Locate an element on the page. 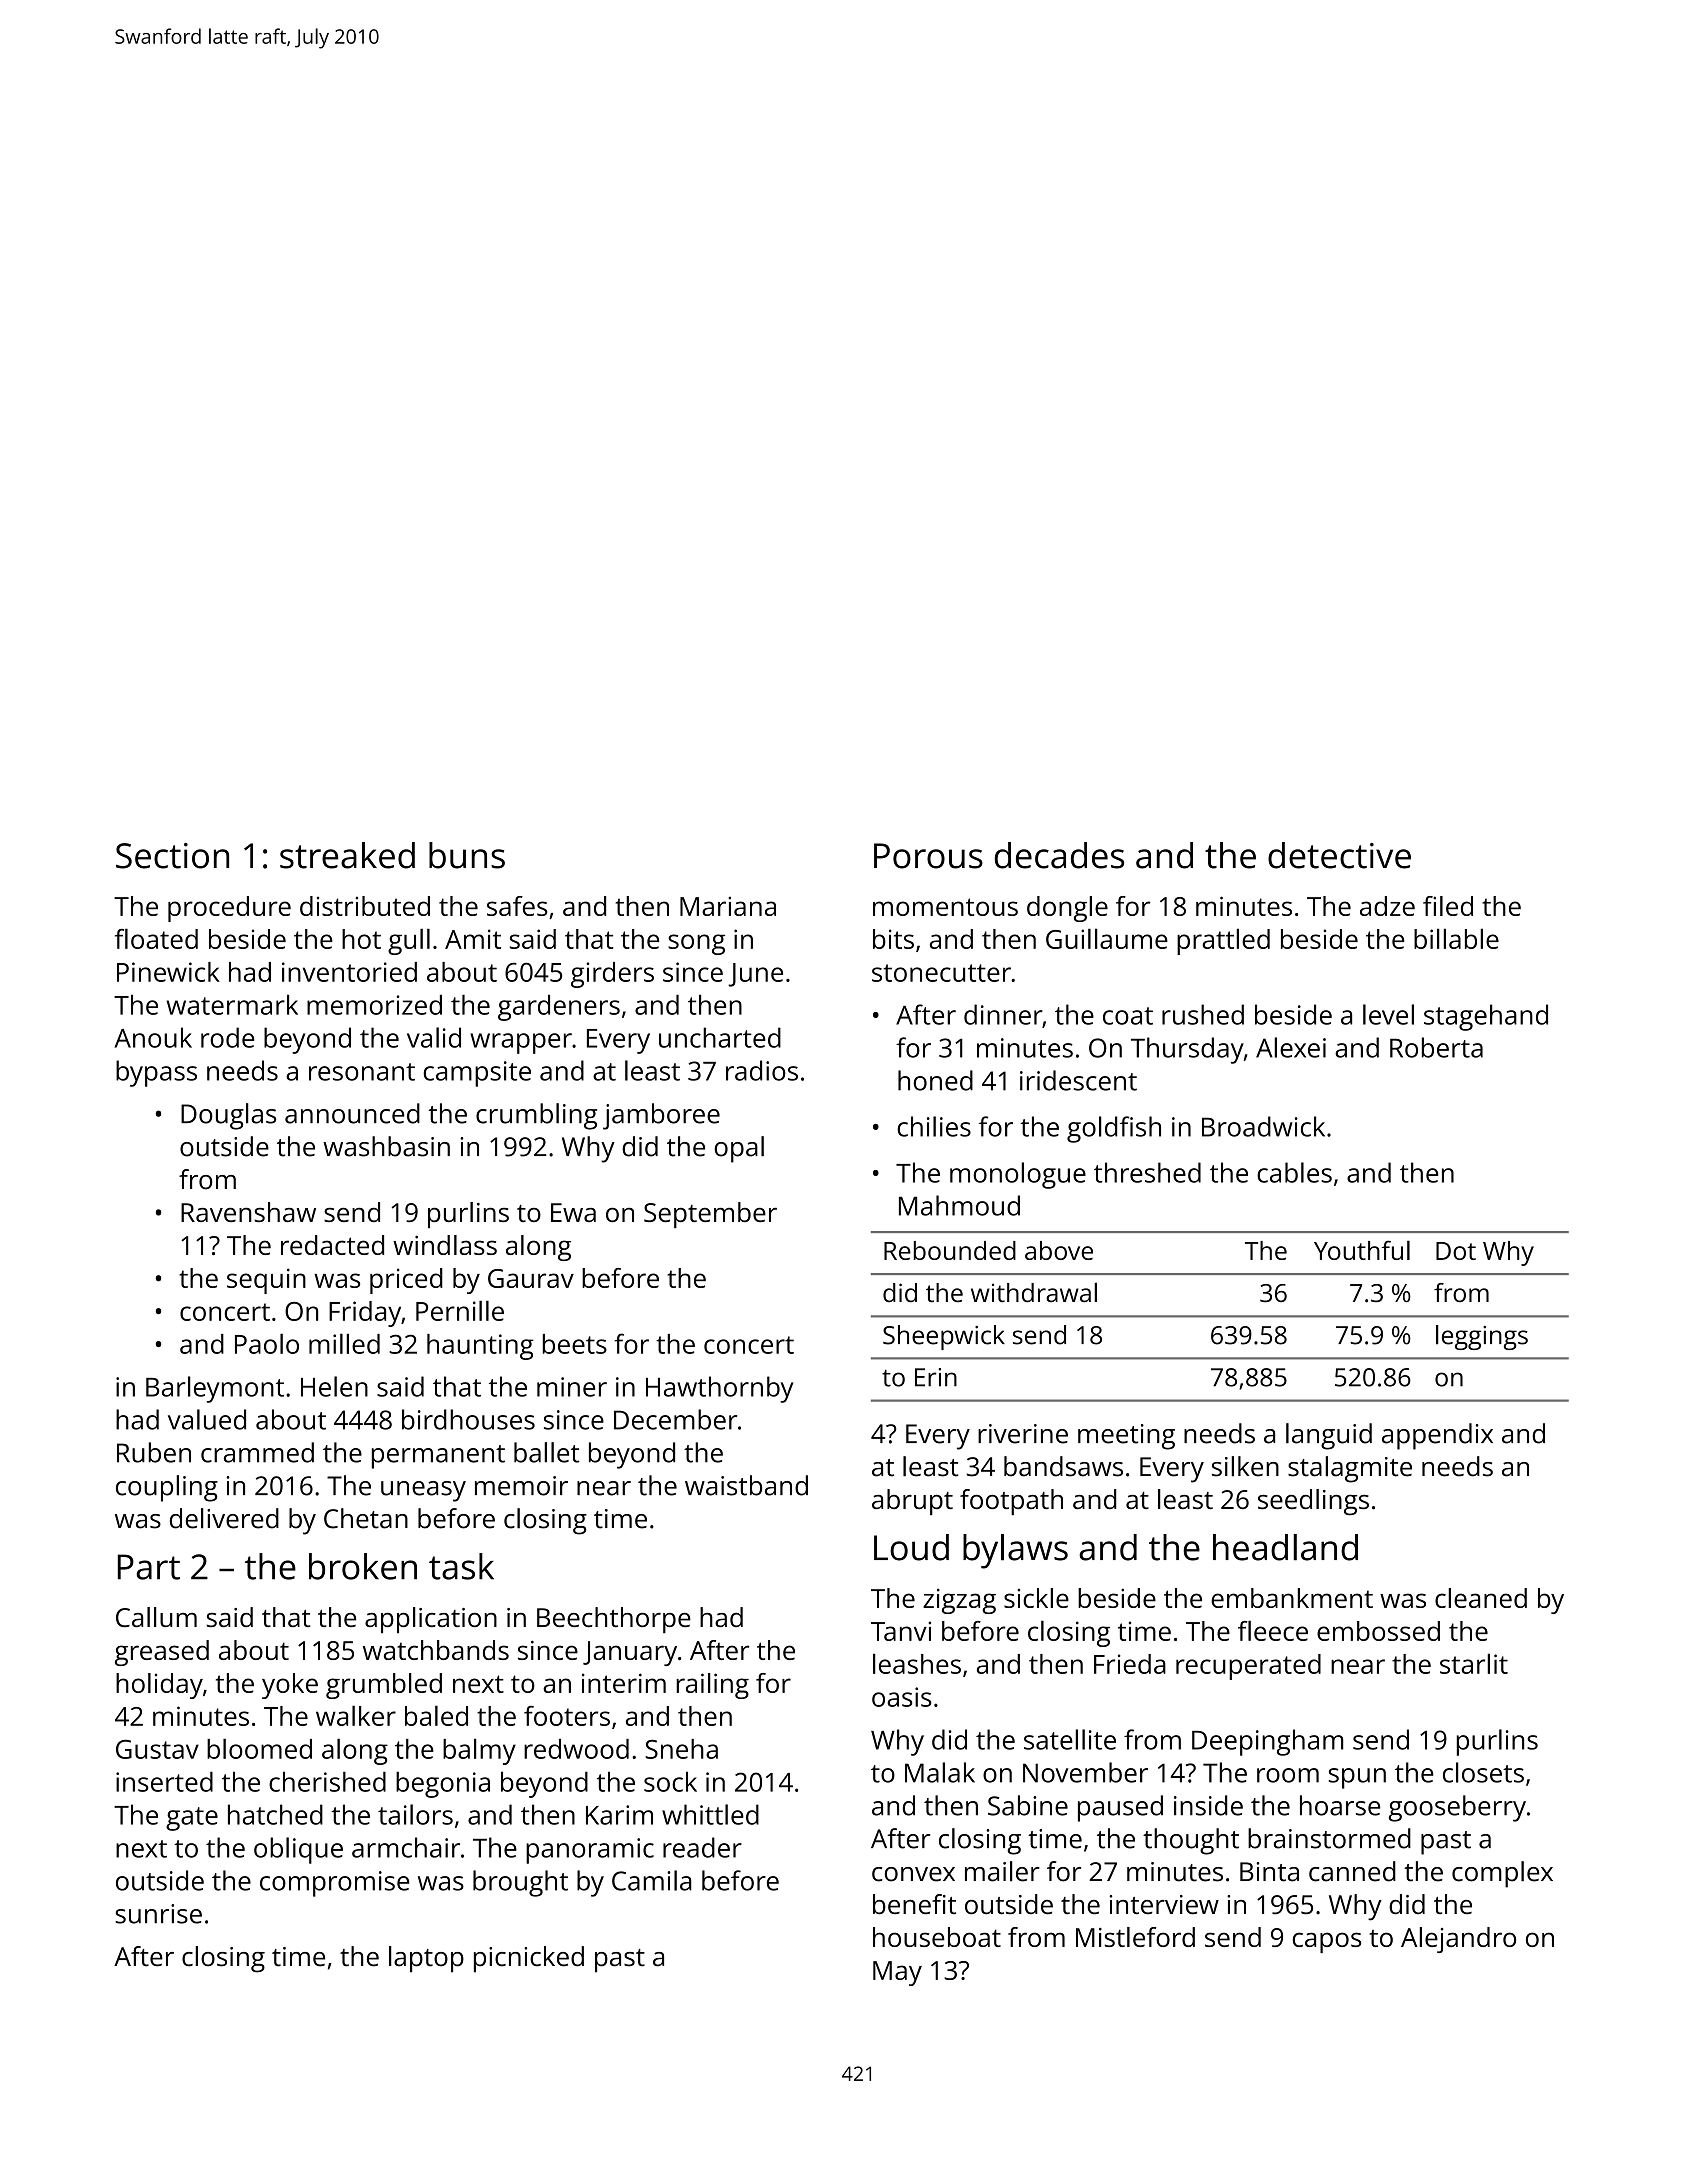 The image size is (1683, 2178). Hawthornby is located at coordinates (719, 1389).
